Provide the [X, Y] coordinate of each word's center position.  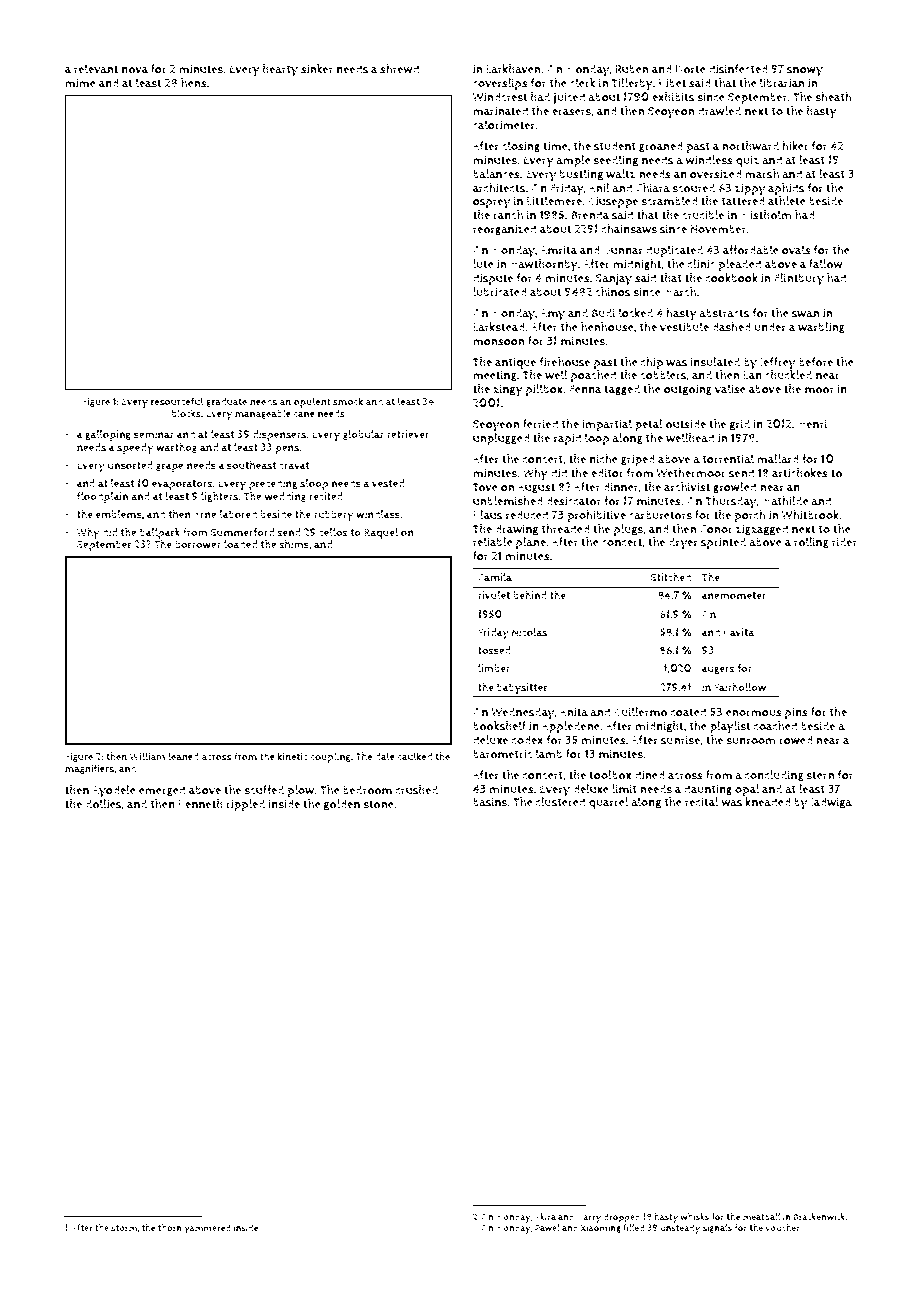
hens [194, 83]
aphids [786, 189]
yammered [207, 1229]
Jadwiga [831, 803]
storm [124, 1228]
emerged [162, 791]
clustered [560, 802]
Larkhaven [513, 69]
